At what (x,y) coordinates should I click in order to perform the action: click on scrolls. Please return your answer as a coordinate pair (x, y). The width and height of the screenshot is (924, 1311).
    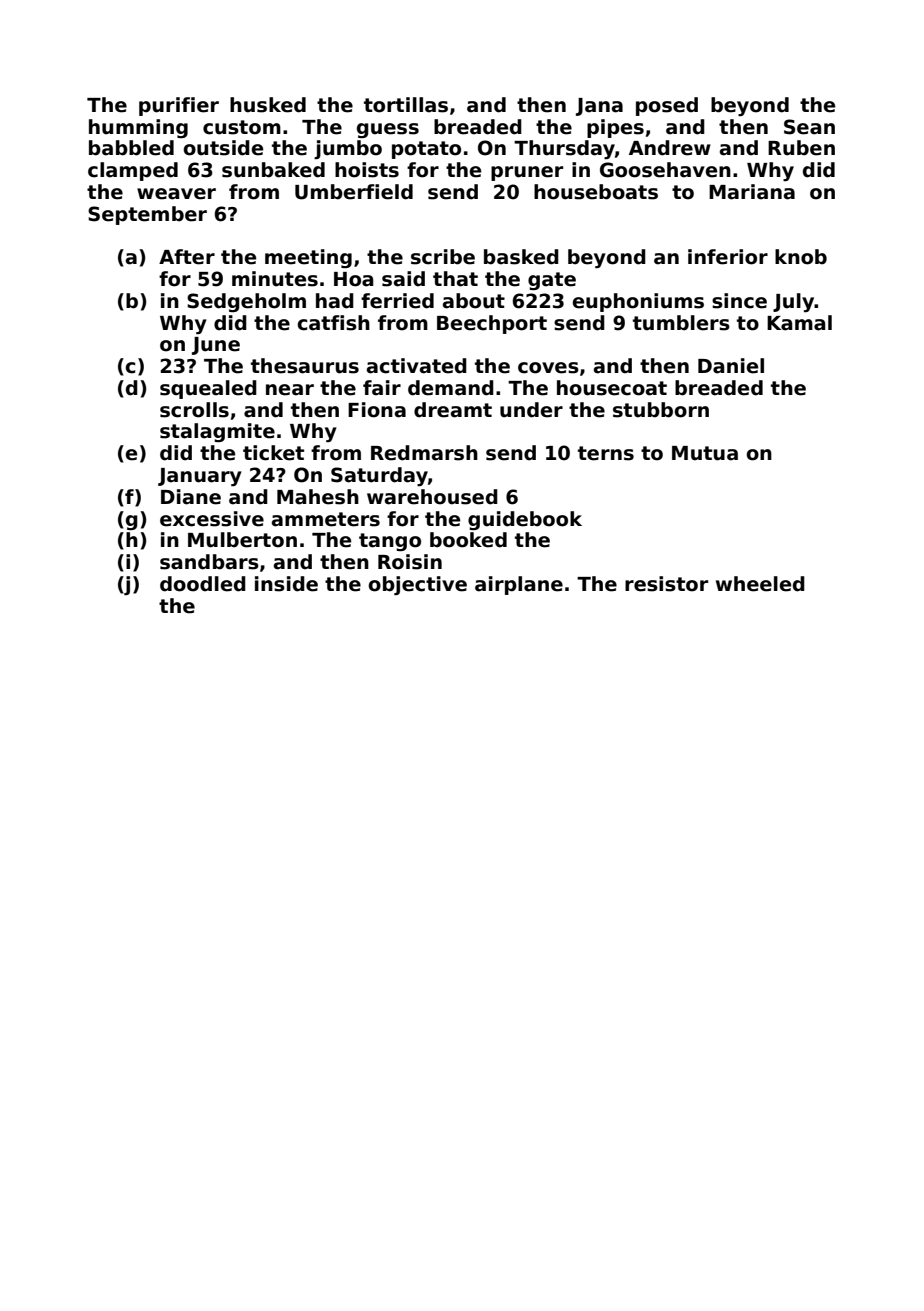
    Looking at the image, I should click on (194, 410).
